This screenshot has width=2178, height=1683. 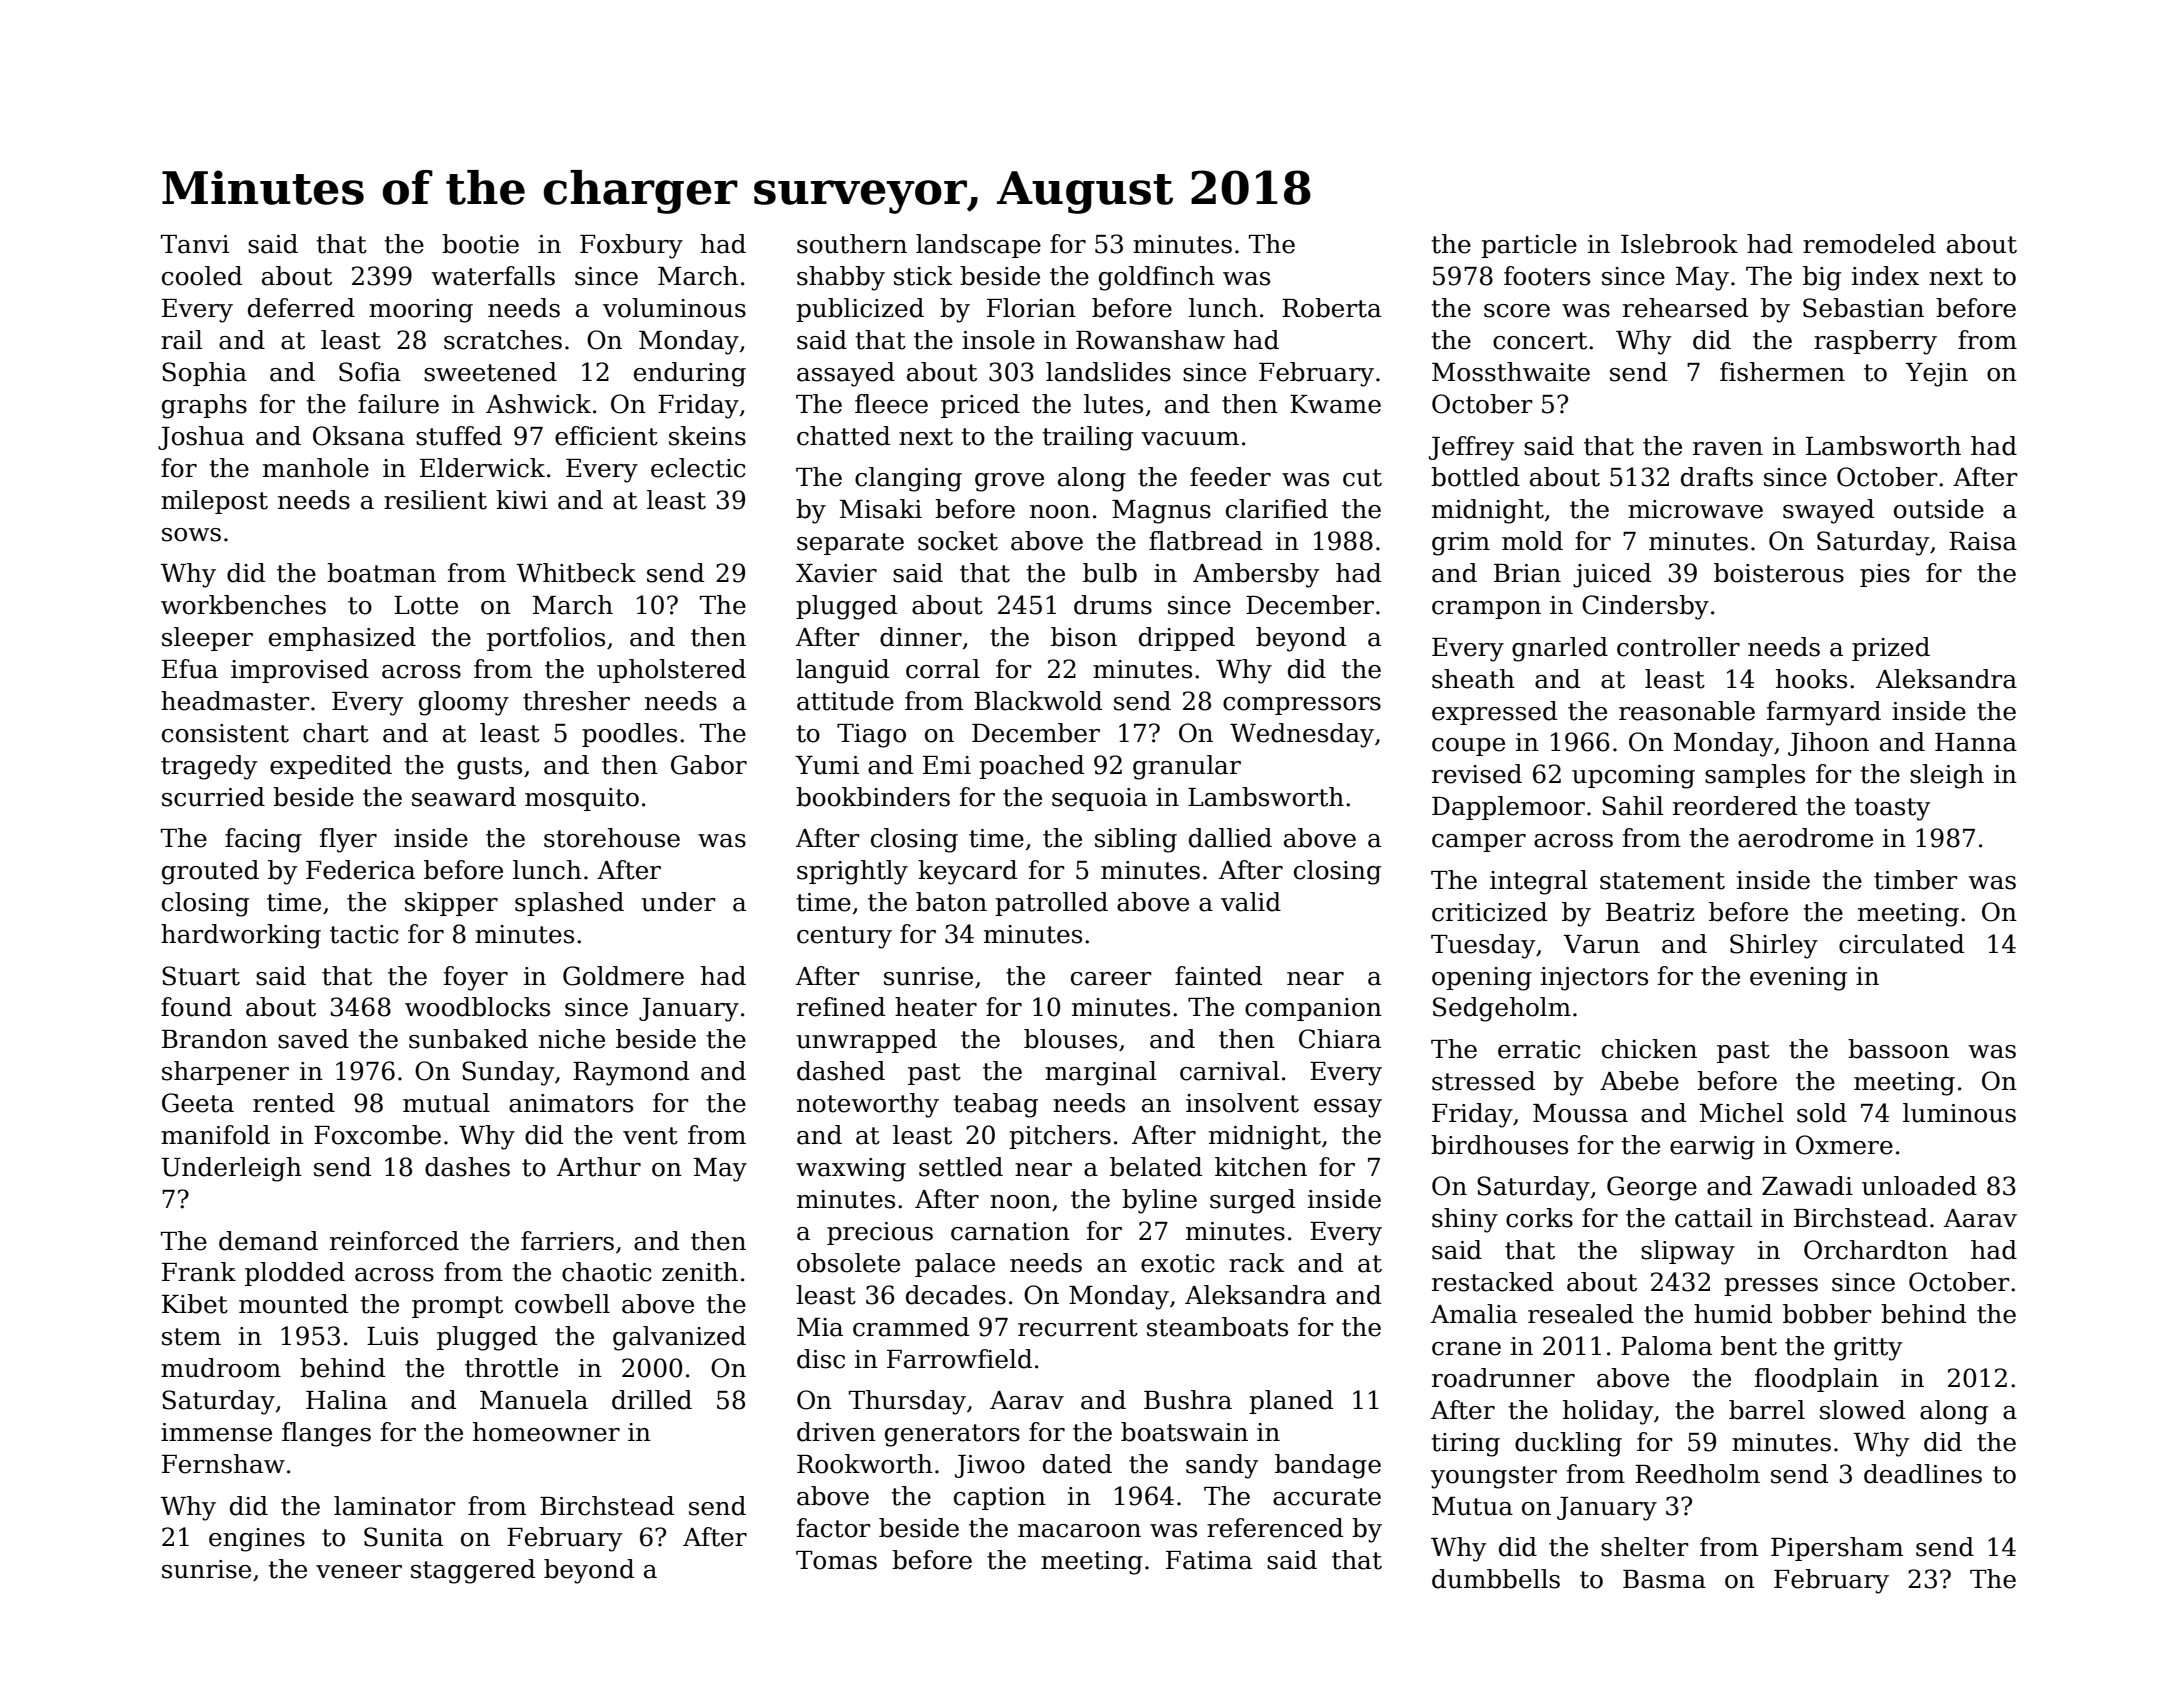 I want to click on dinner, so click(x=921, y=637).
